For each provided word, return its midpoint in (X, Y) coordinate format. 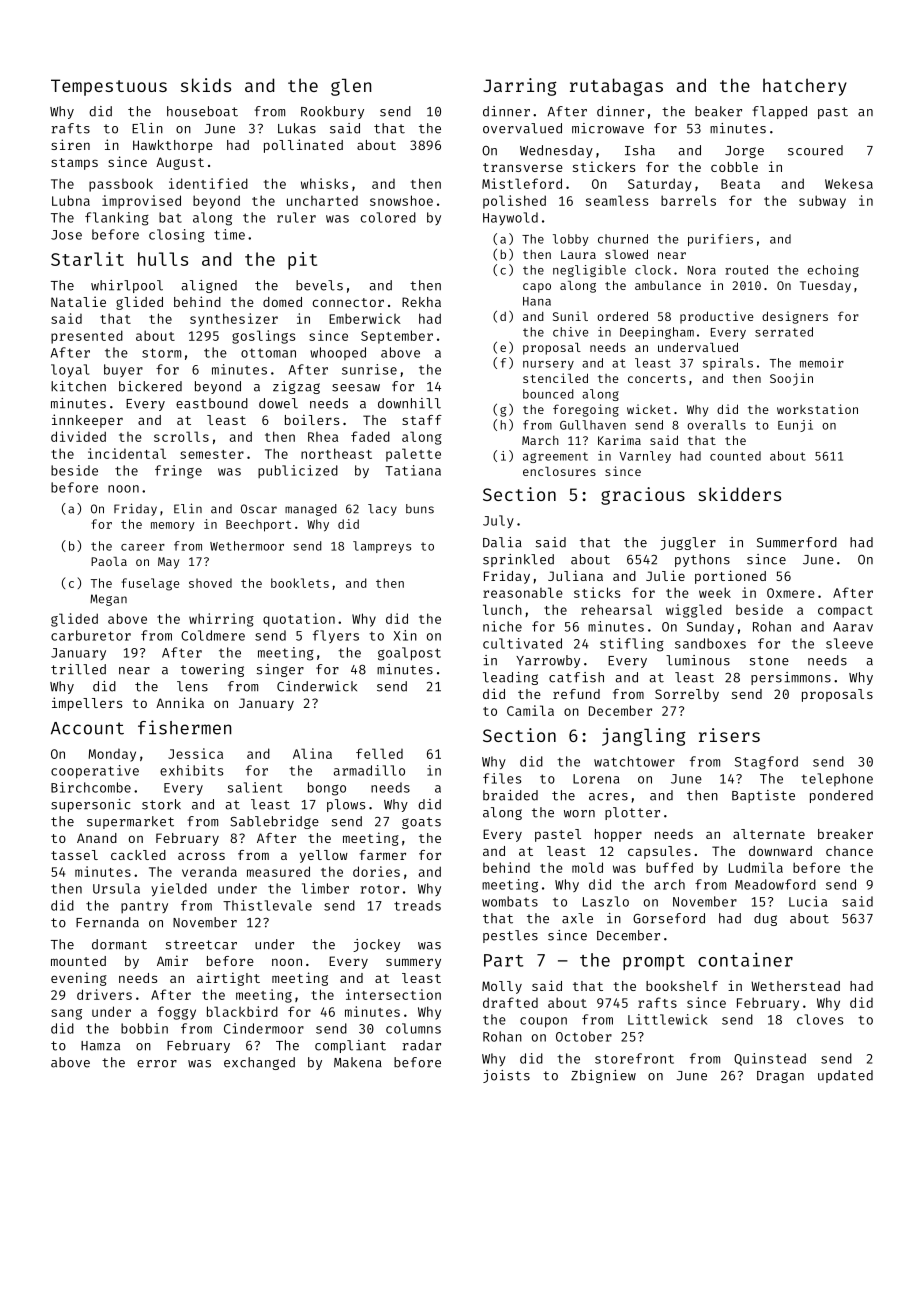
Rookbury (332, 112)
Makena (358, 1062)
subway (822, 202)
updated (845, 1076)
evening (79, 979)
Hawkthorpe (173, 146)
